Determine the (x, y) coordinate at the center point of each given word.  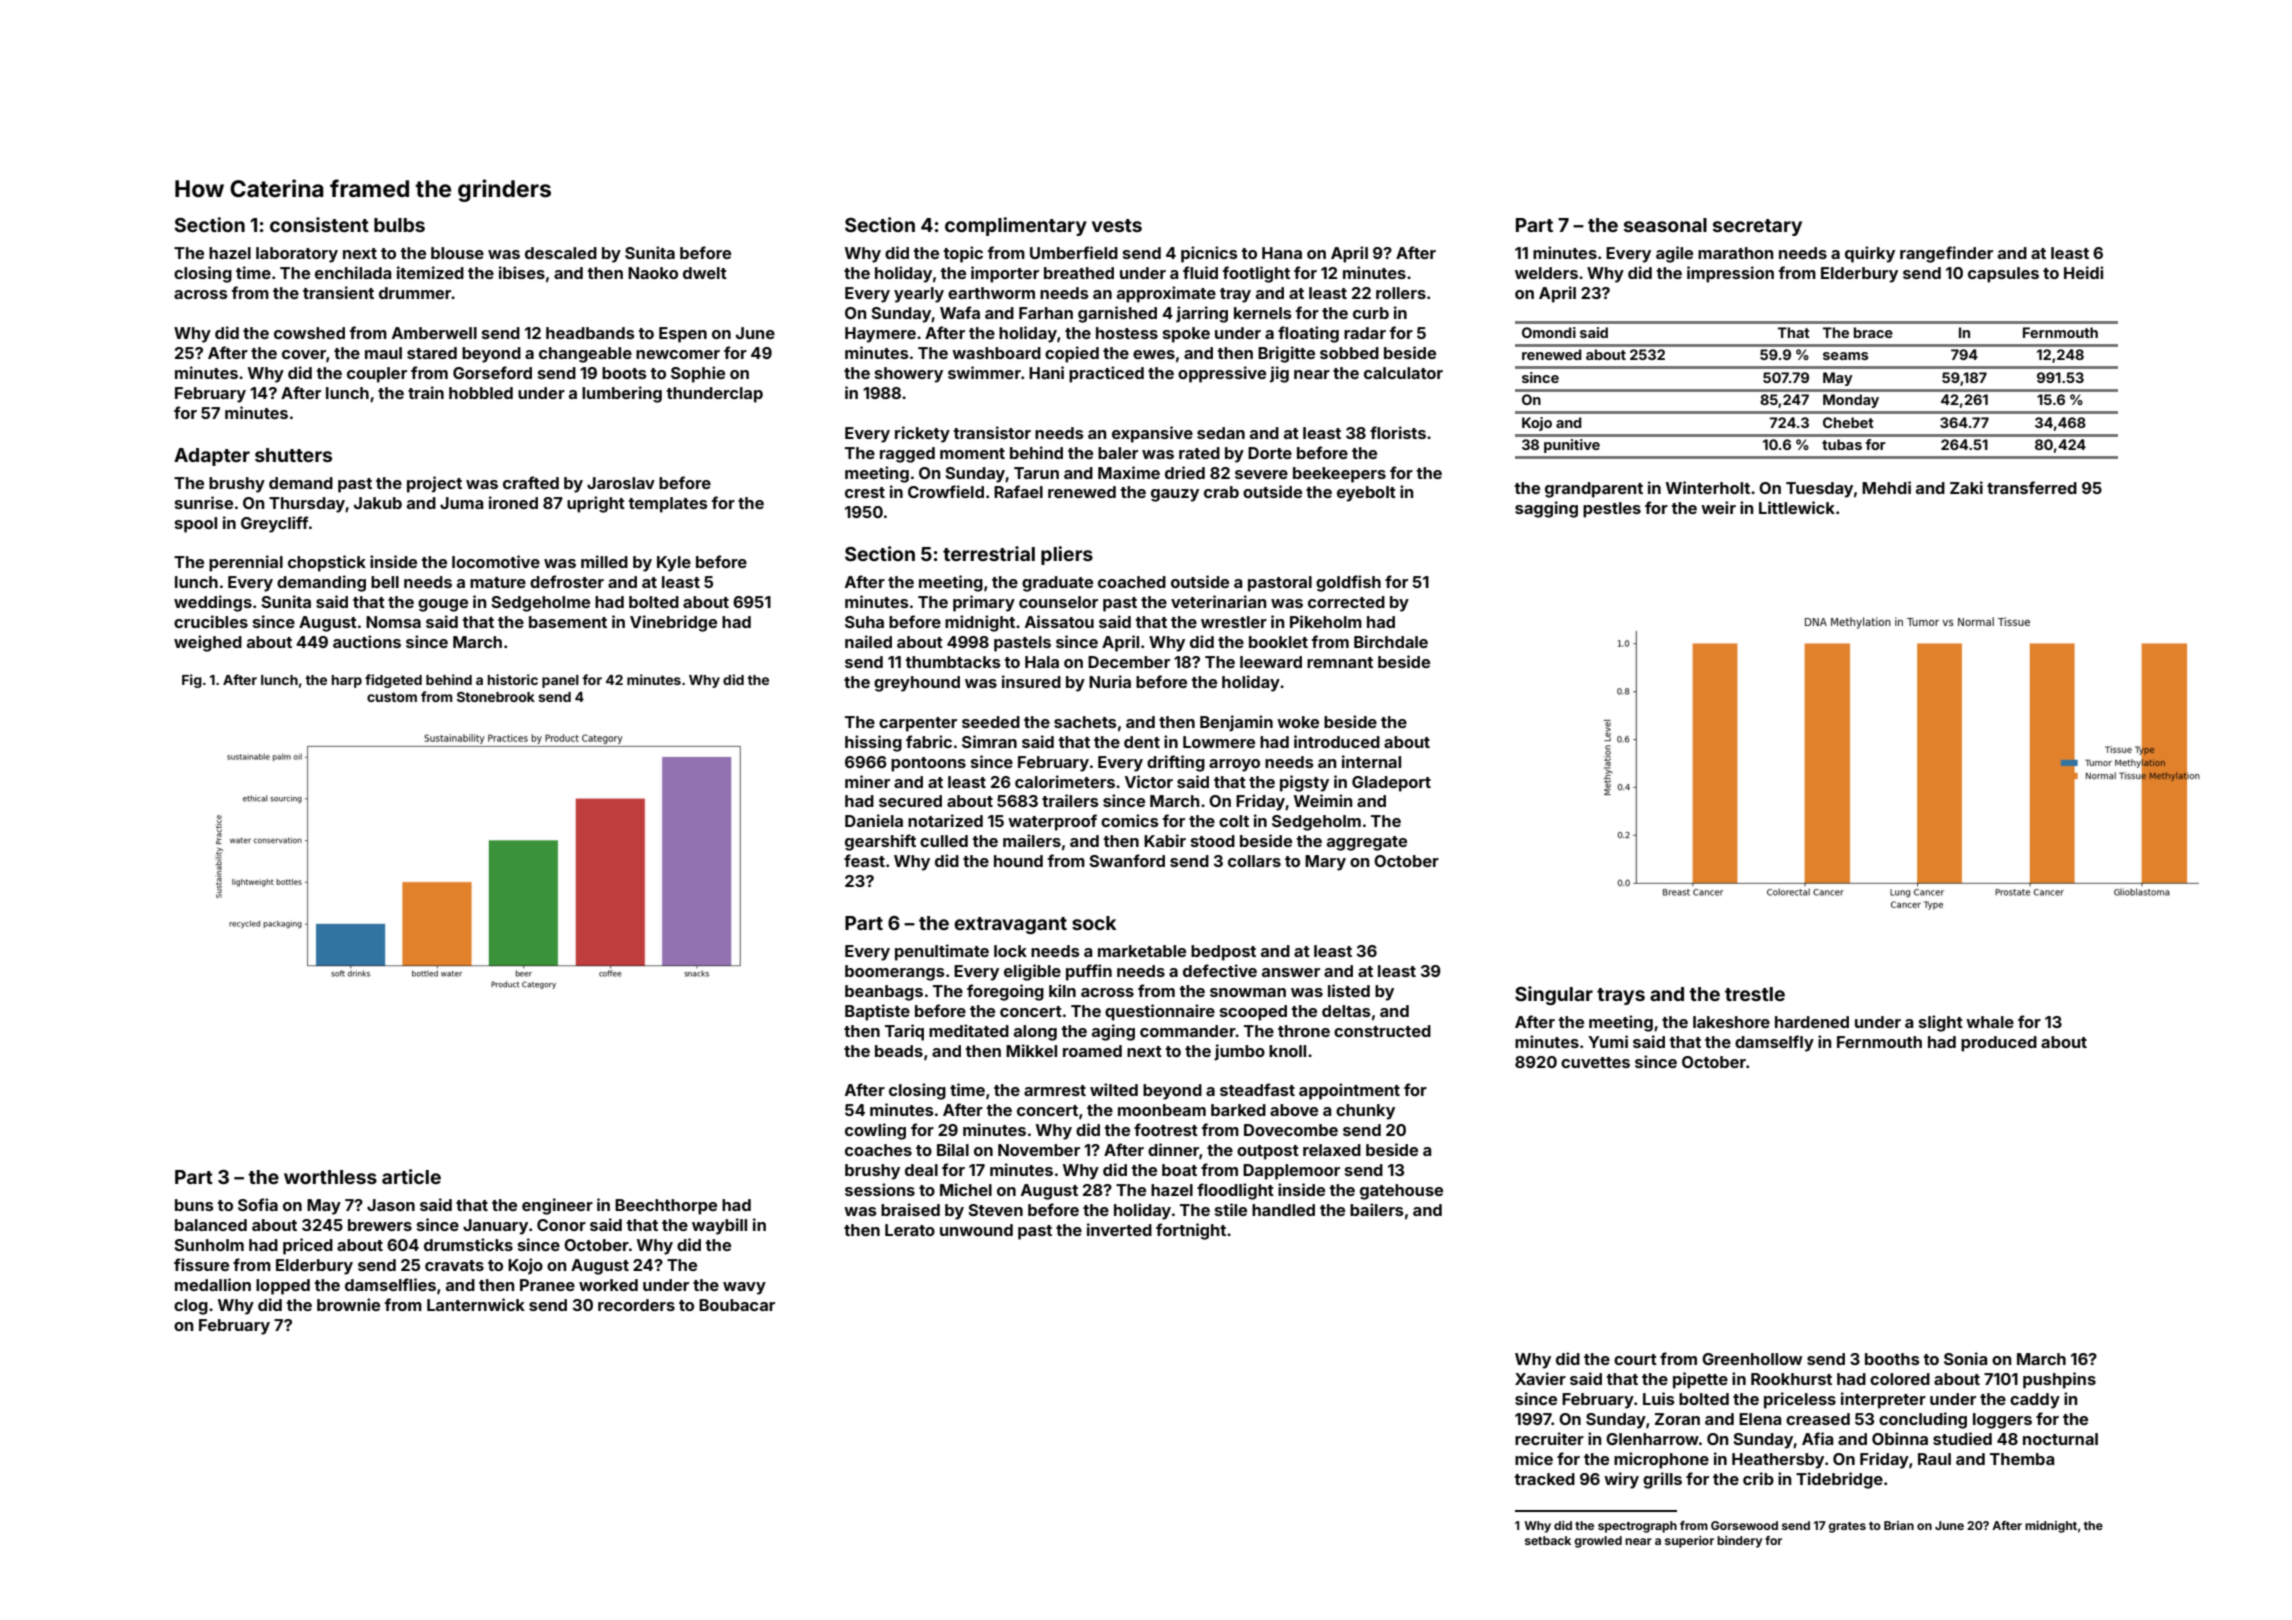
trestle (1755, 994)
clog (191, 1307)
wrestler (1234, 622)
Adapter (212, 457)
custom (392, 697)
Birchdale (1391, 641)
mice (1534, 1458)
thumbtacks (953, 662)
